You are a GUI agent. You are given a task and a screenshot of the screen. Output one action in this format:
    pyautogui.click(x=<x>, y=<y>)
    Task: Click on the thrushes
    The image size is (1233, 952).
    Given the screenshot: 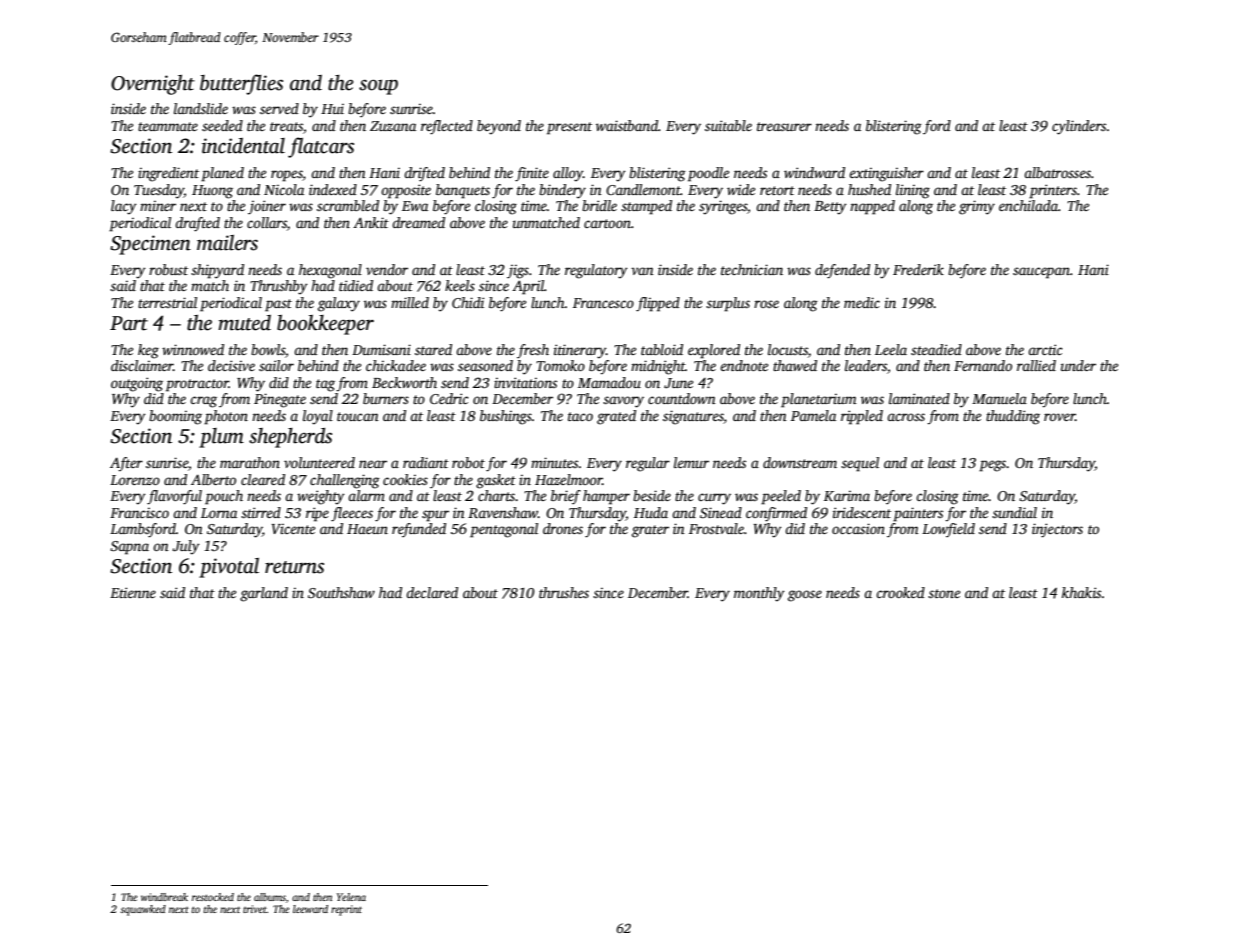 What is the action you would take?
    pyautogui.click(x=564, y=592)
